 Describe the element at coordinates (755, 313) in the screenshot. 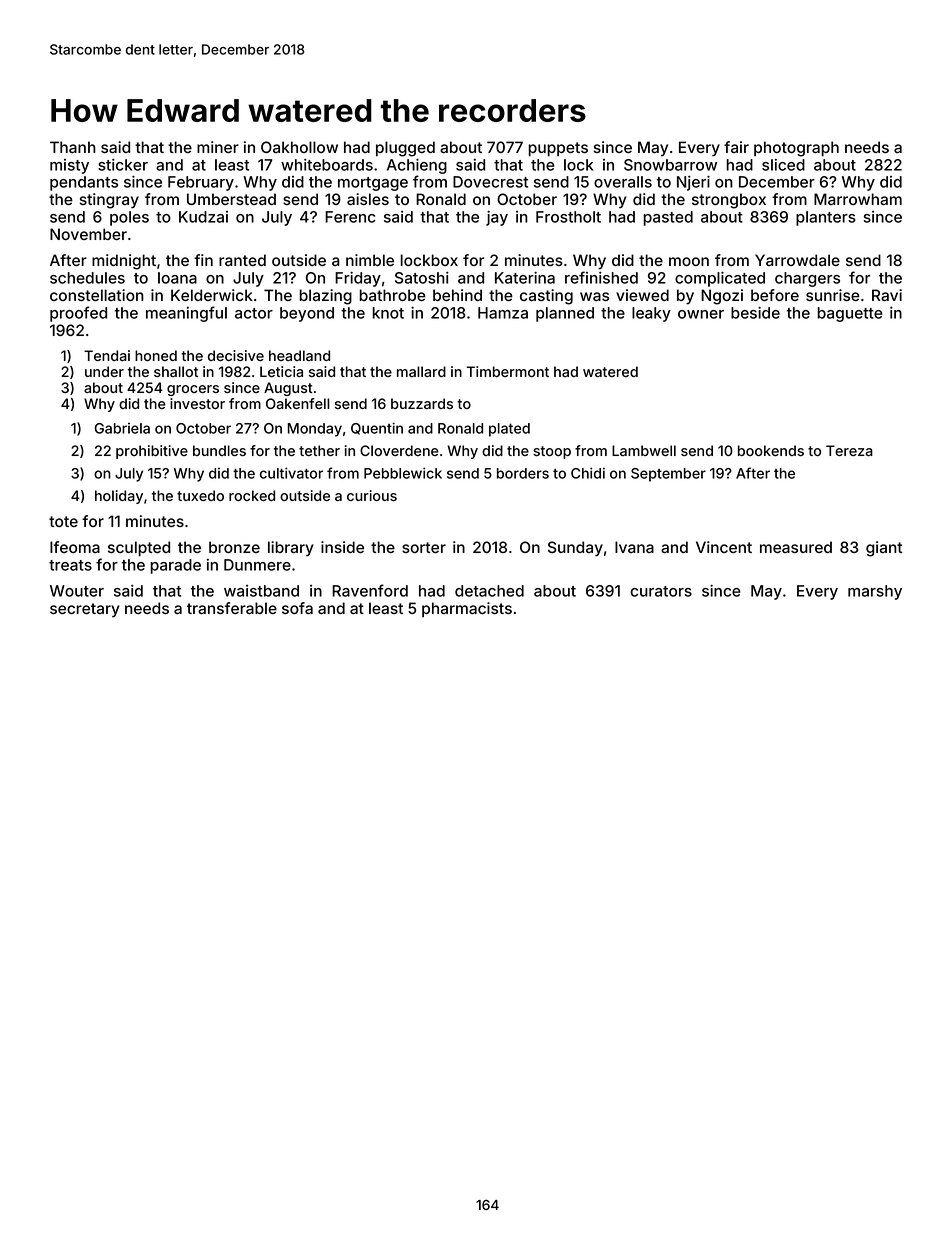

I see `beside` at that location.
